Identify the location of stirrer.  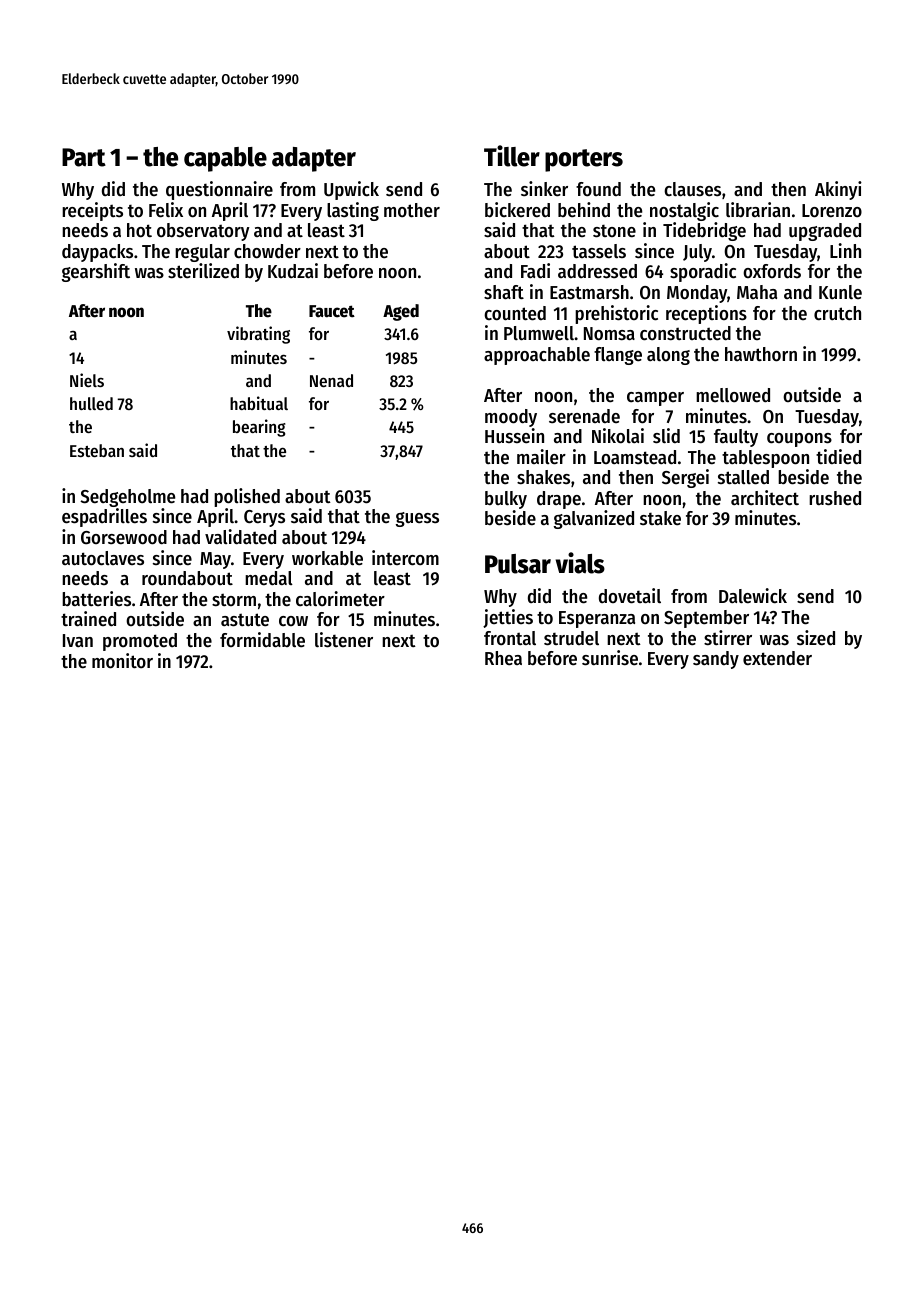
(728, 638).
